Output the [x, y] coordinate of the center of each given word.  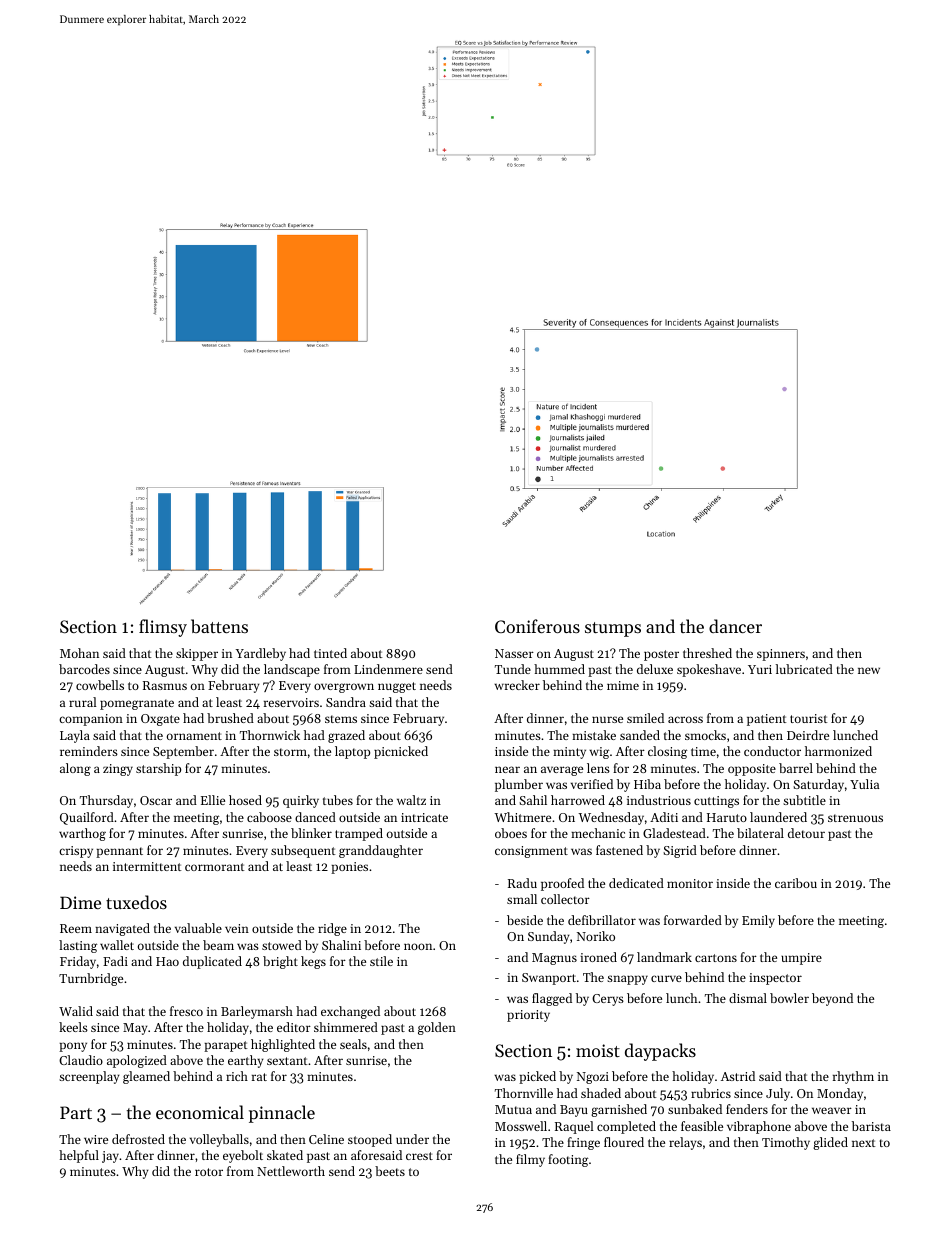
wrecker [517, 685]
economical [200, 1112]
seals [353, 1044]
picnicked [401, 752]
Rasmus [165, 685]
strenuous [855, 818]
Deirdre [808, 735]
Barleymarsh [257, 1012]
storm [290, 752]
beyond [832, 999]
